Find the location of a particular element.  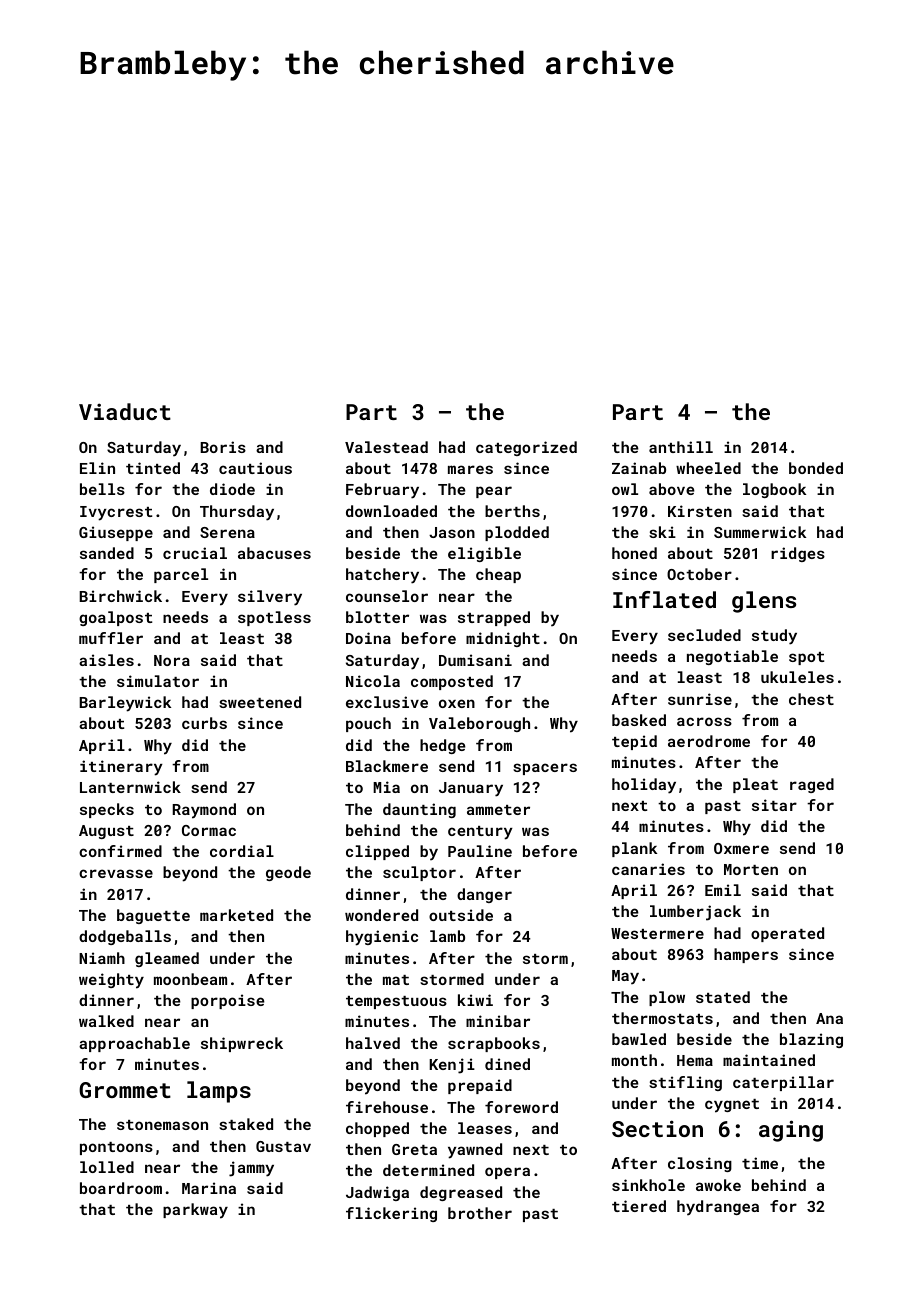

foreword is located at coordinates (521, 1107).
